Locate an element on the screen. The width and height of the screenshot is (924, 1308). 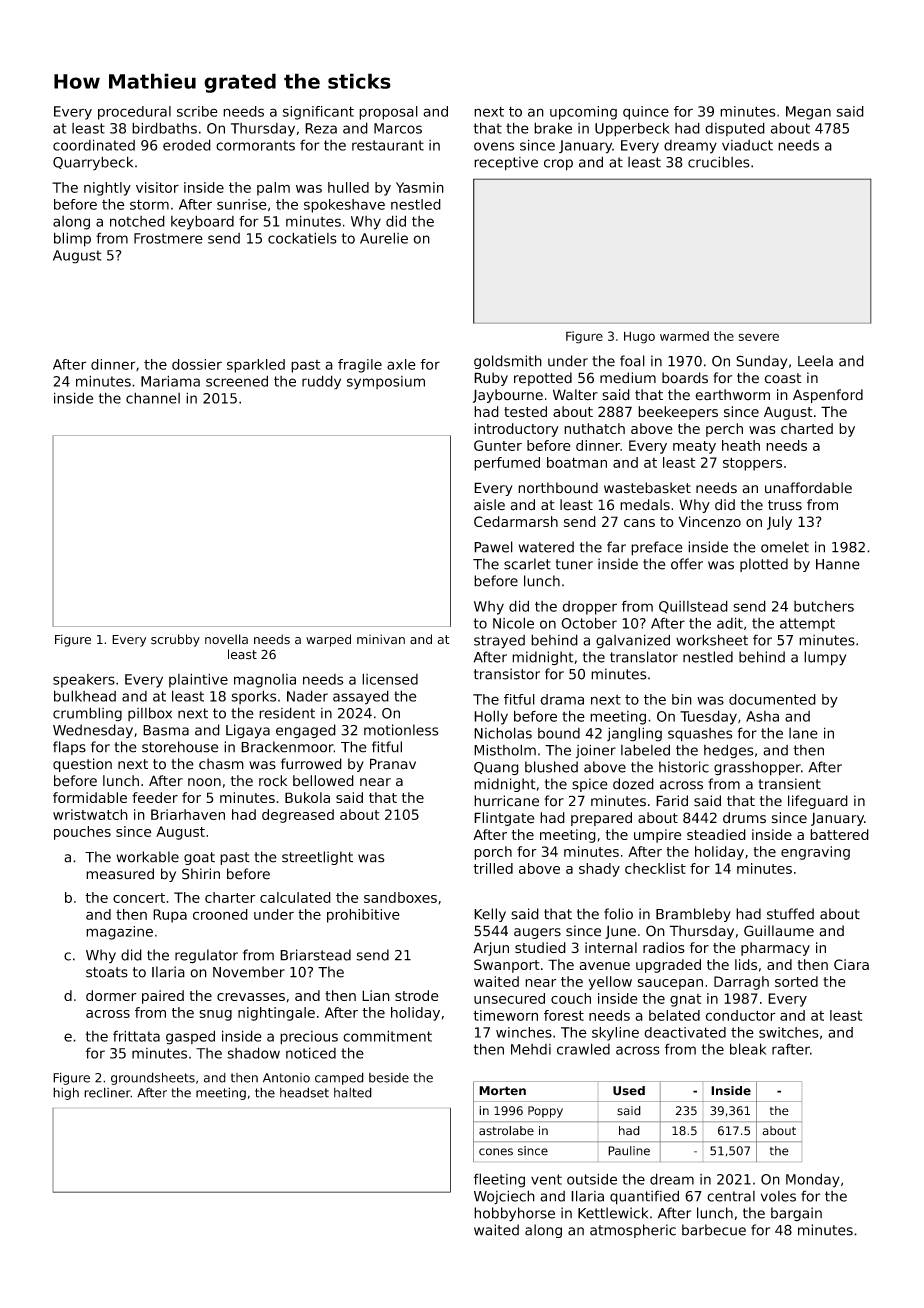
sunrise is located at coordinates (242, 204).
